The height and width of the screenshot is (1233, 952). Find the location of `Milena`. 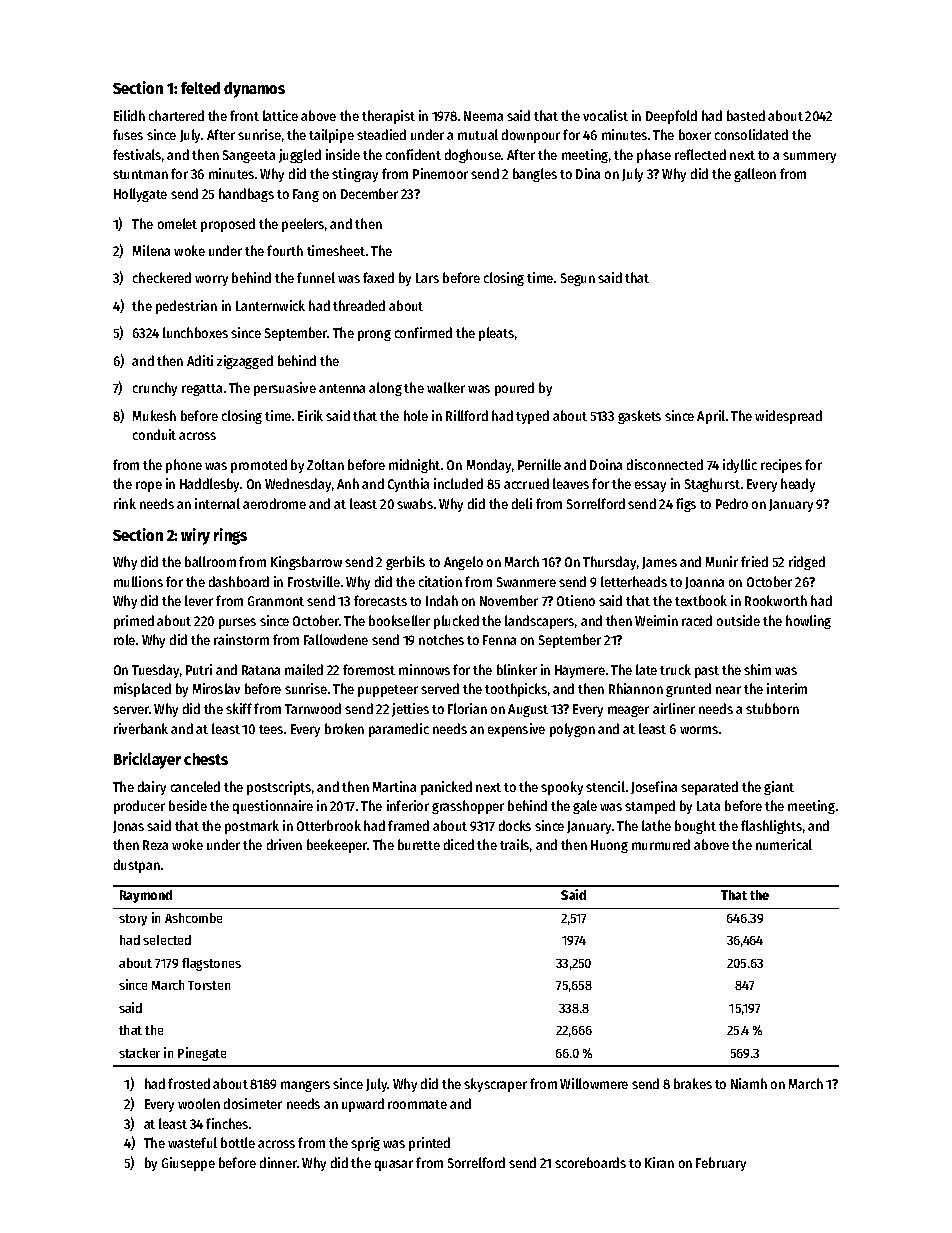

Milena is located at coordinates (151, 250).
